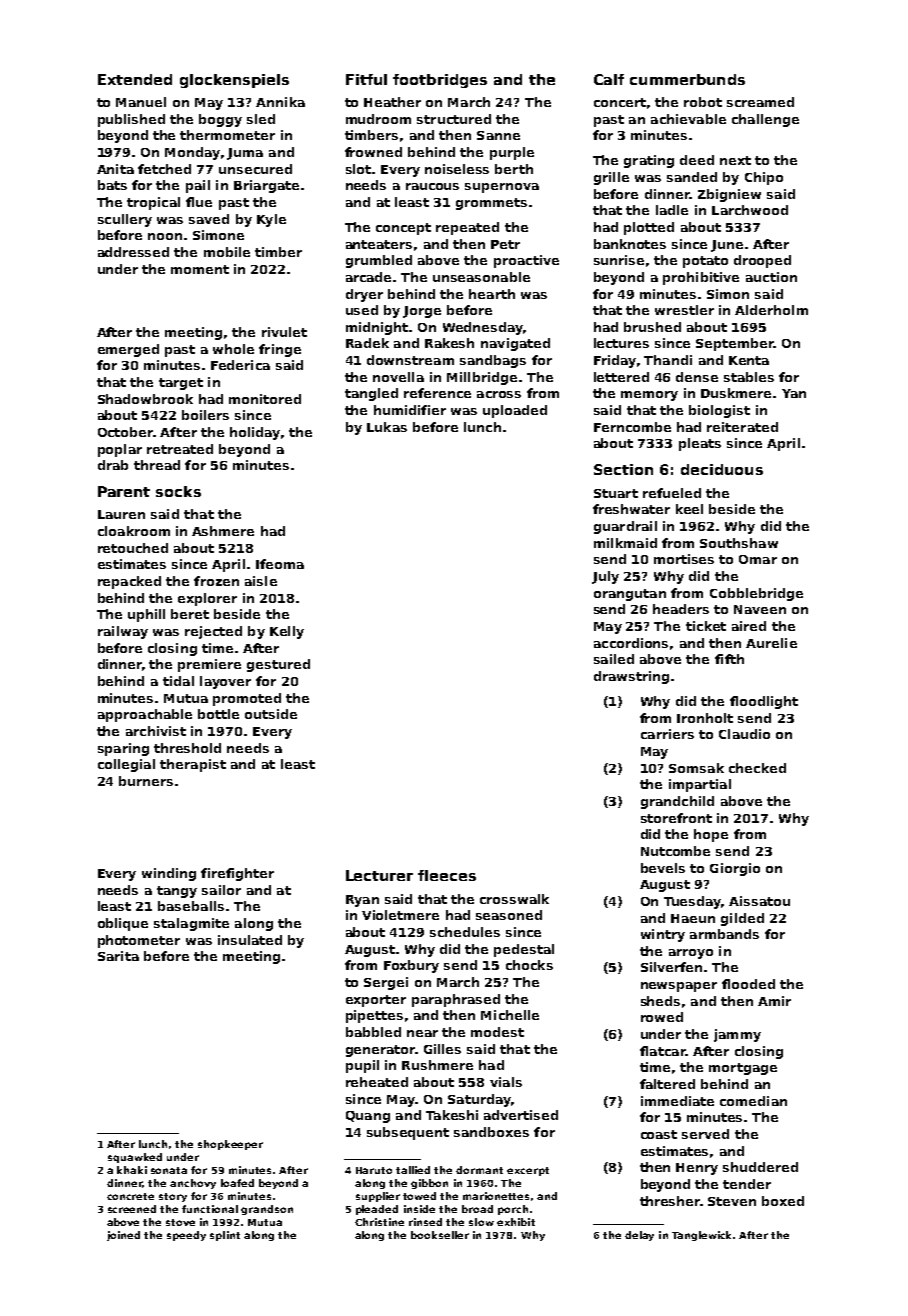 The height and width of the document is (1316, 908). Describe the element at coordinates (722, 469) in the document. I see `deciduous` at that location.
